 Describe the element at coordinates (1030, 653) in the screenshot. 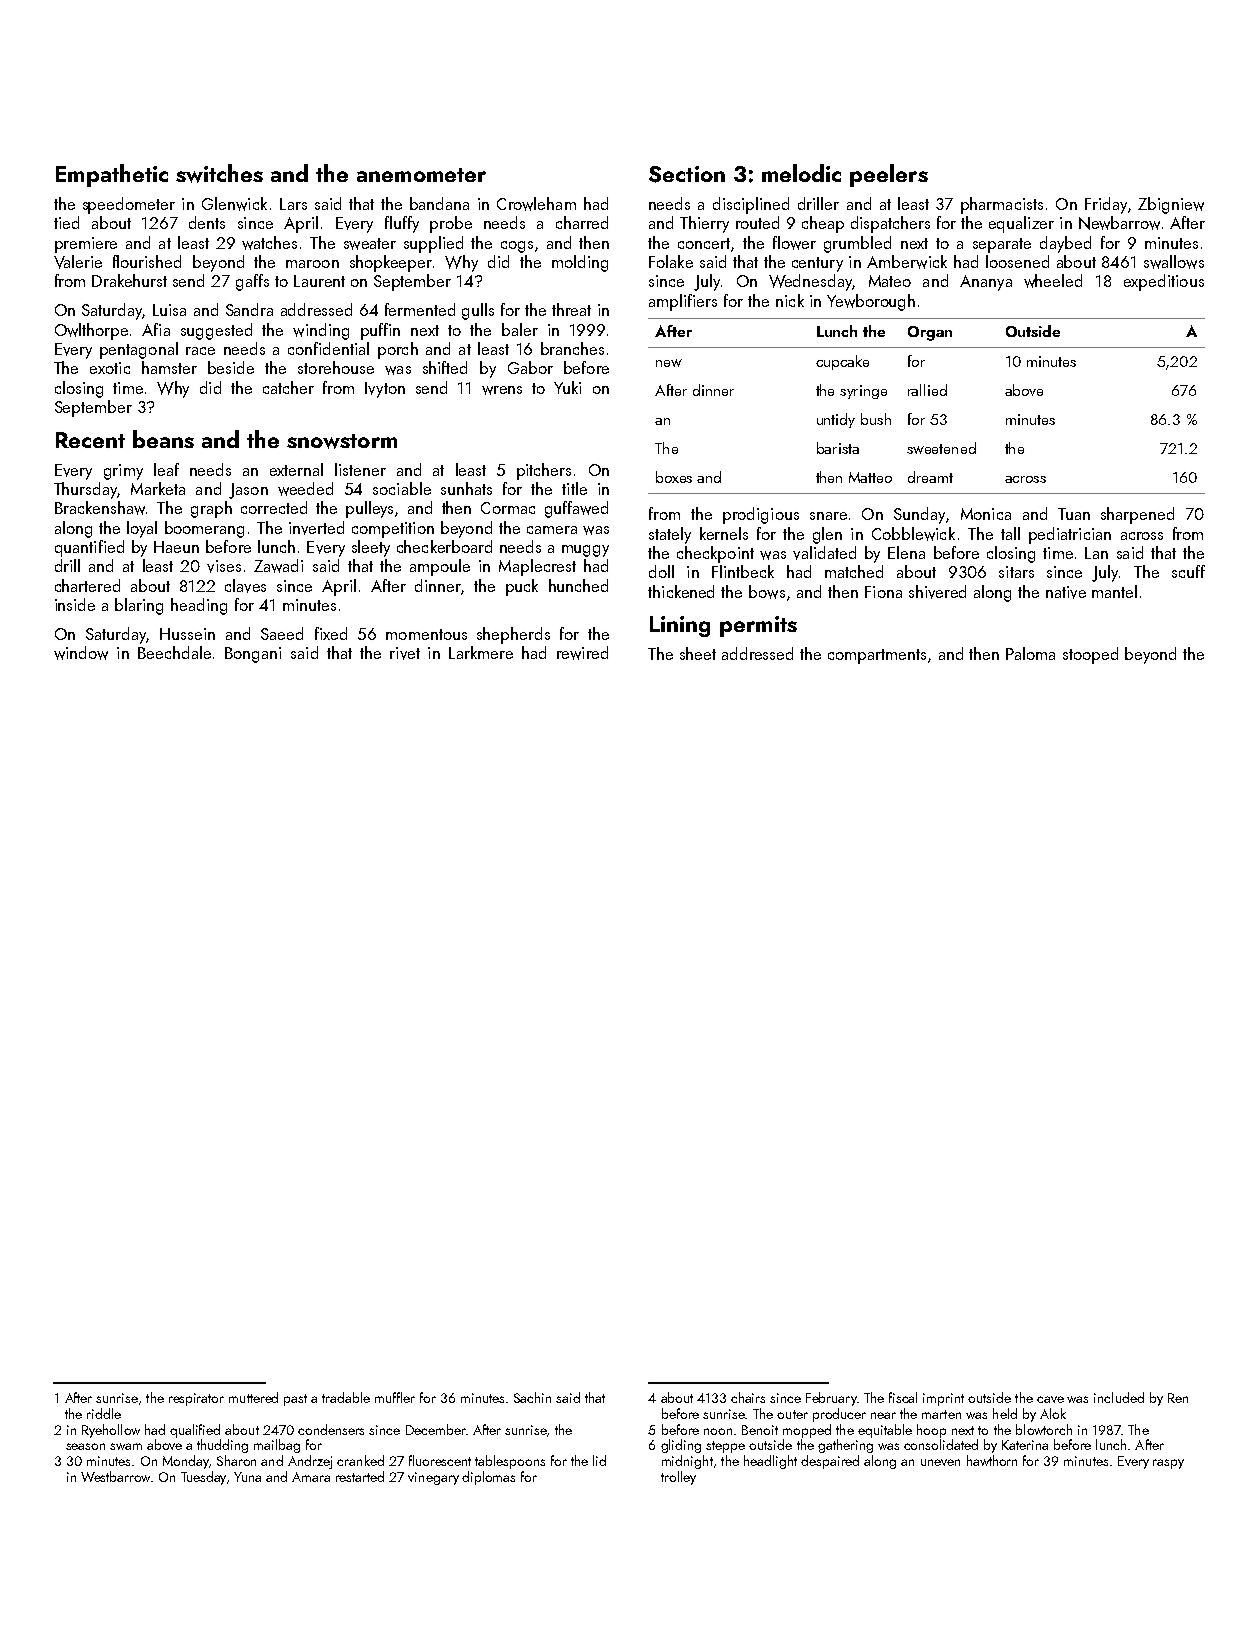

I see `Paloma` at that location.
